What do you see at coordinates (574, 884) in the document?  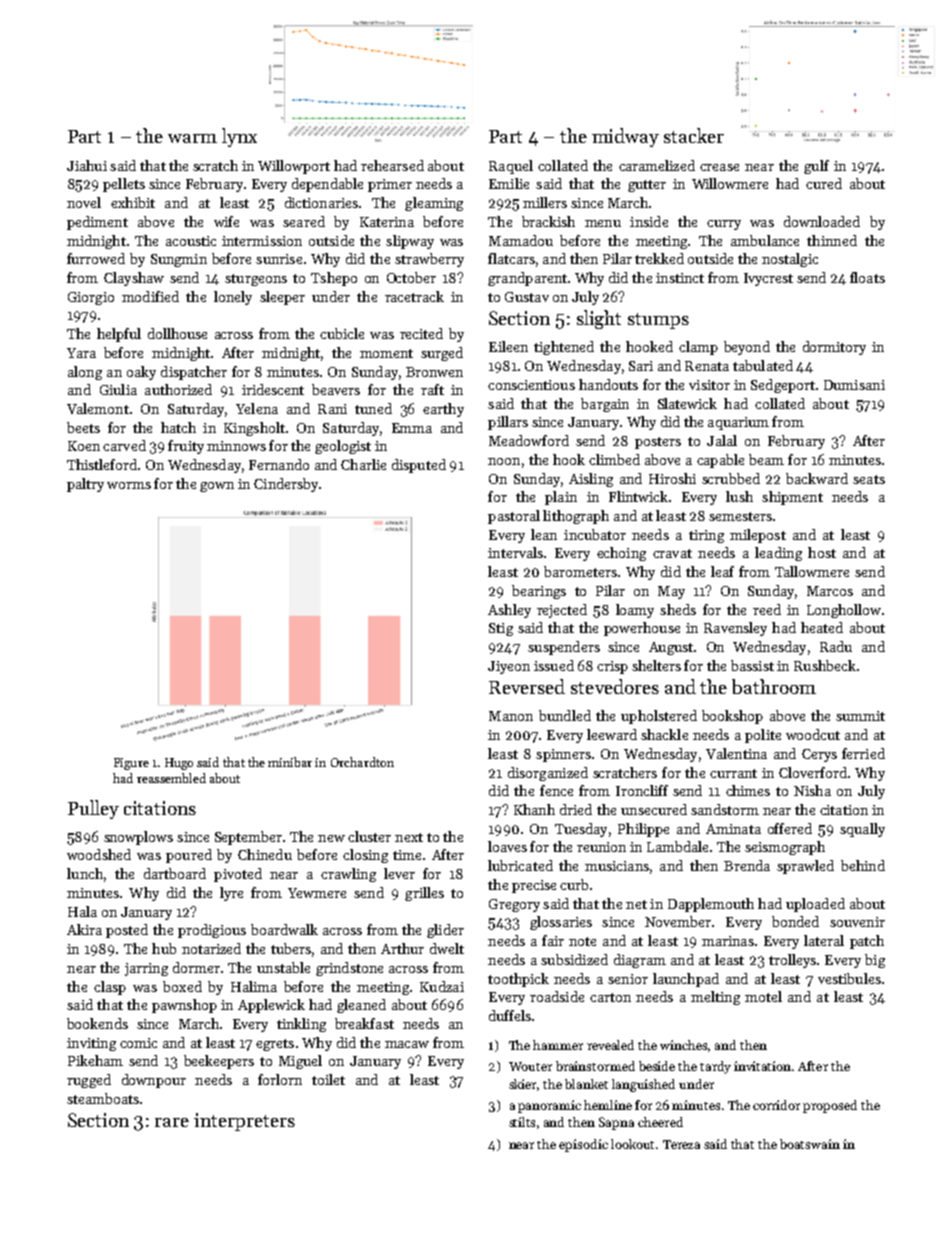 I see `curb` at bounding box center [574, 884].
